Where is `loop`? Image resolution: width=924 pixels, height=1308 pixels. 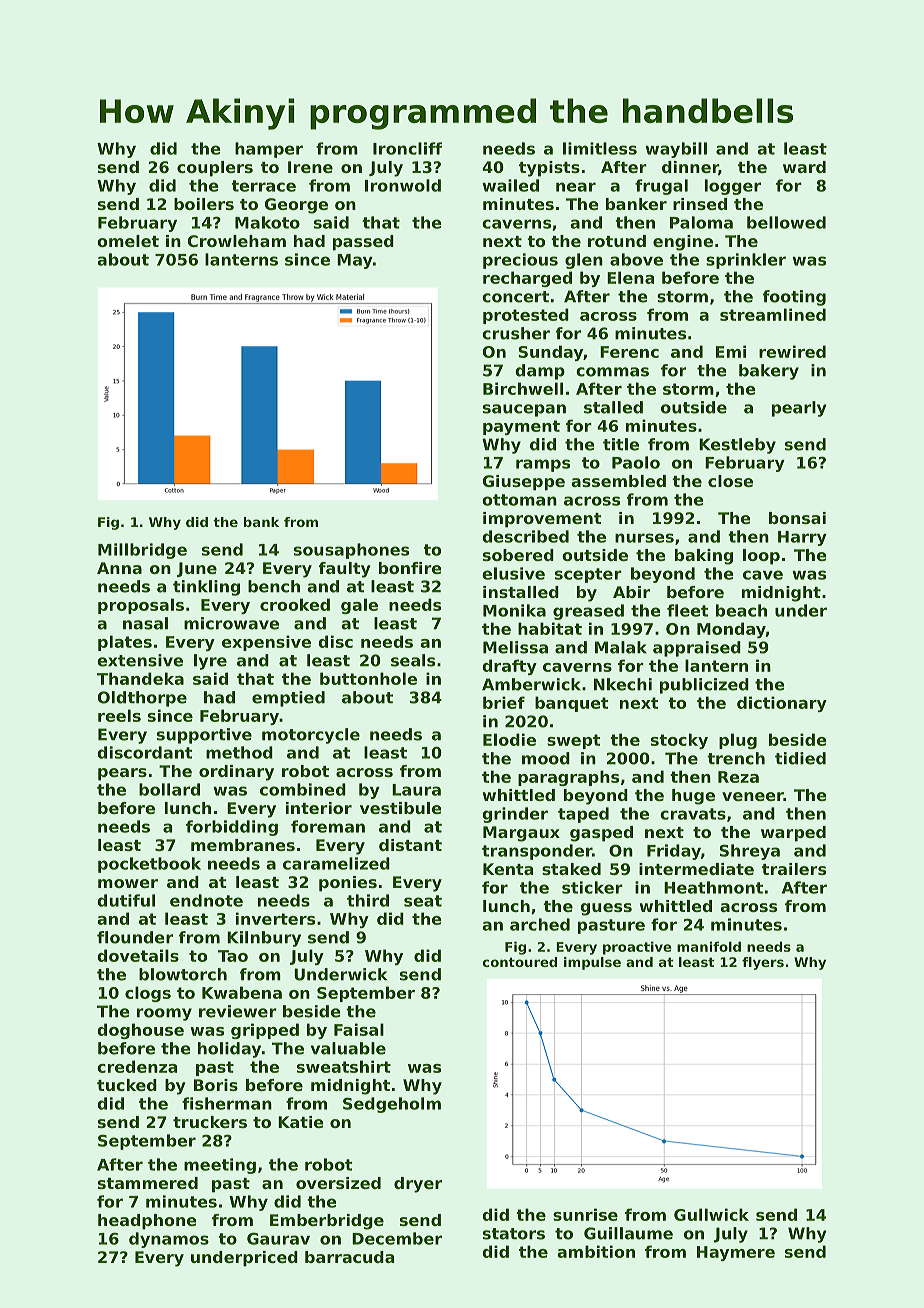
loop is located at coordinates (761, 557).
